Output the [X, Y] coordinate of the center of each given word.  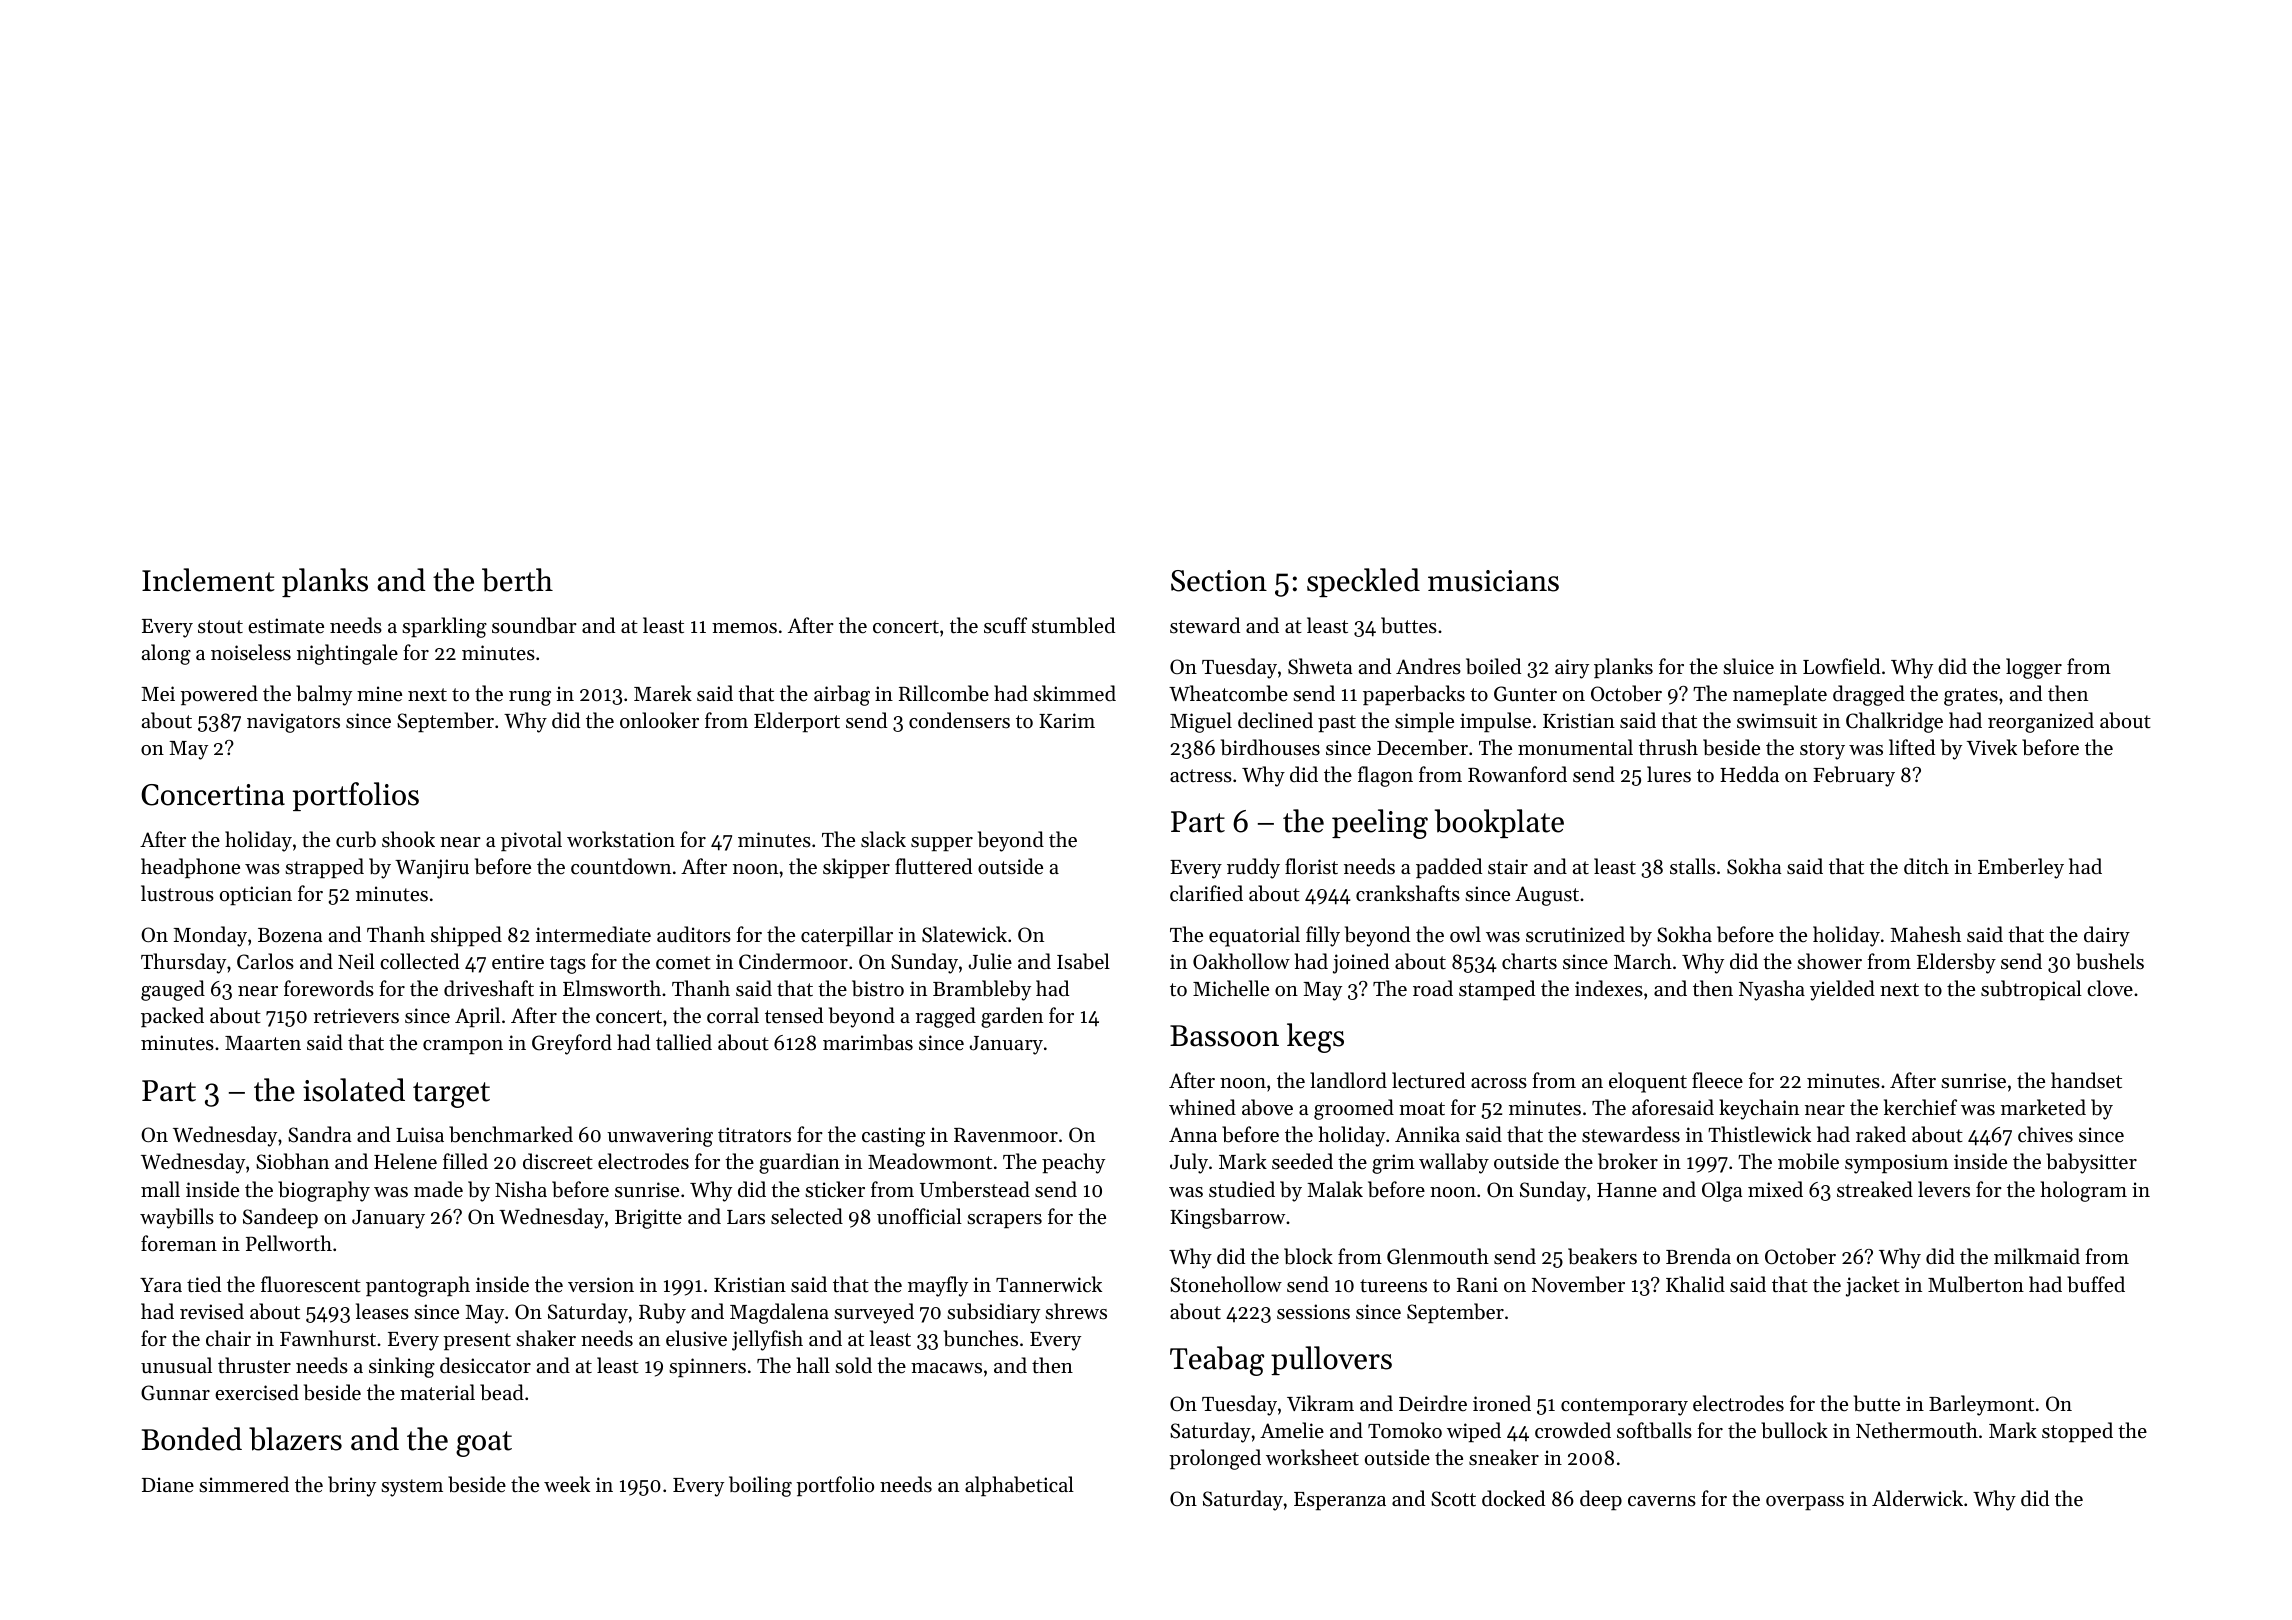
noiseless [251, 652]
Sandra [320, 1134]
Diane [168, 1485]
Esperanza [1340, 1501]
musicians [1493, 581]
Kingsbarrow [1227, 1218]
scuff [1005, 625]
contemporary [1624, 1407]
